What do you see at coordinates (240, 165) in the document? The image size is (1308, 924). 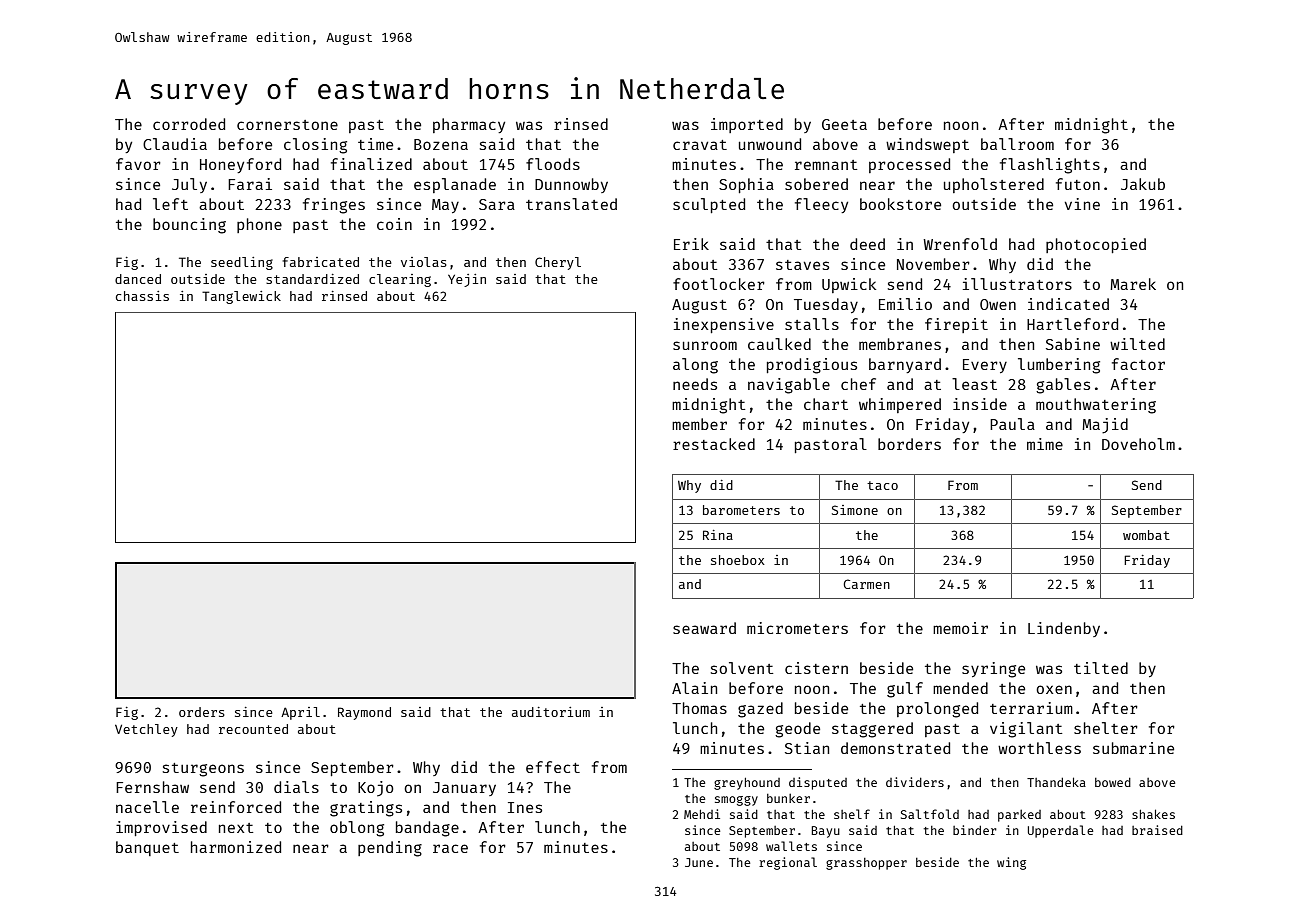 I see `Honeyford` at bounding box center [240, 165].
